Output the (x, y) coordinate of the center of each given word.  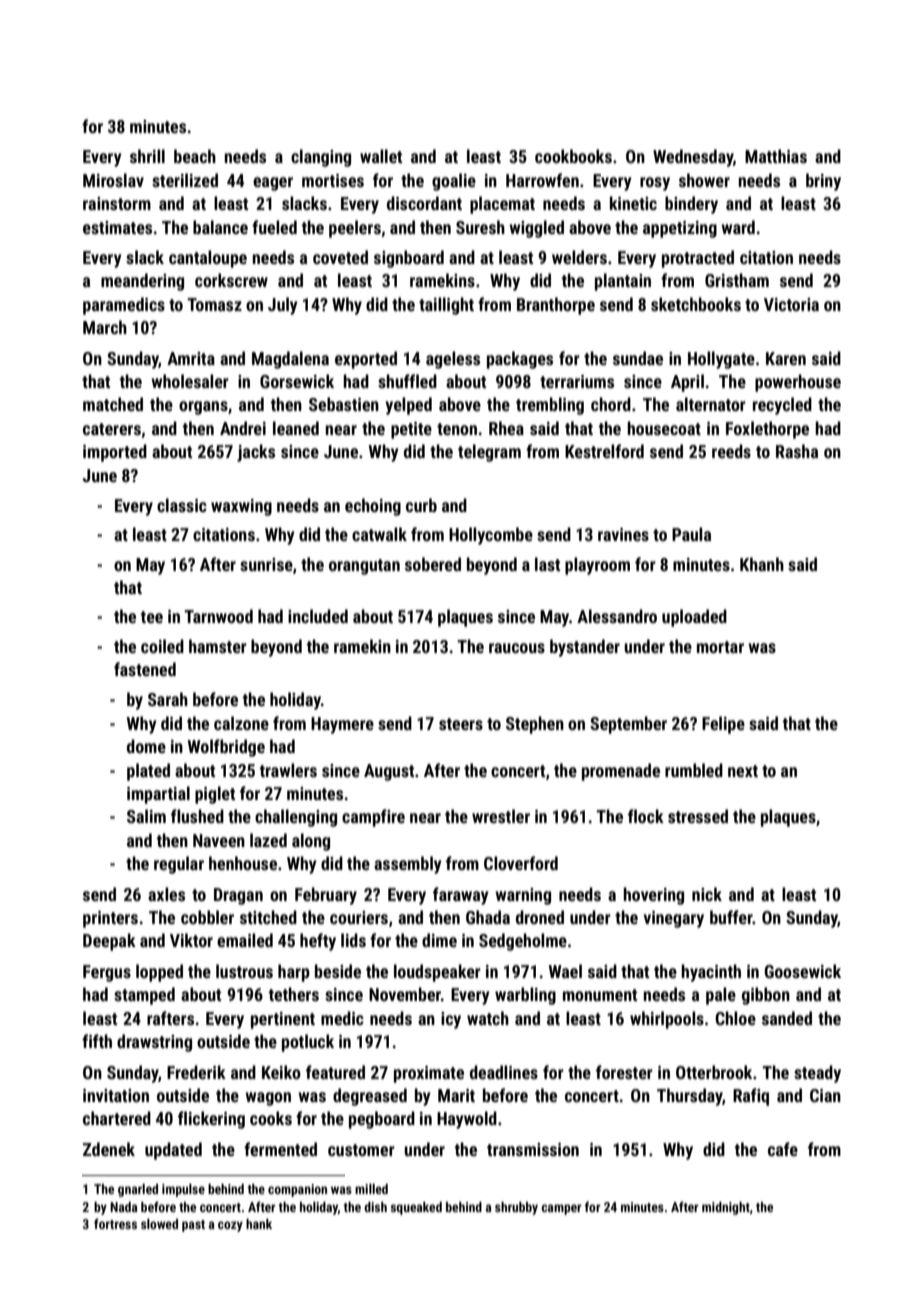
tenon (457, 429)
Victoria (791, 304)
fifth (97, 1041)
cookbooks (573, 156)
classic (182, 505)
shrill (147, 156)
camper (561, 1209)
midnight (726, 1208)
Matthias (776, 156)
